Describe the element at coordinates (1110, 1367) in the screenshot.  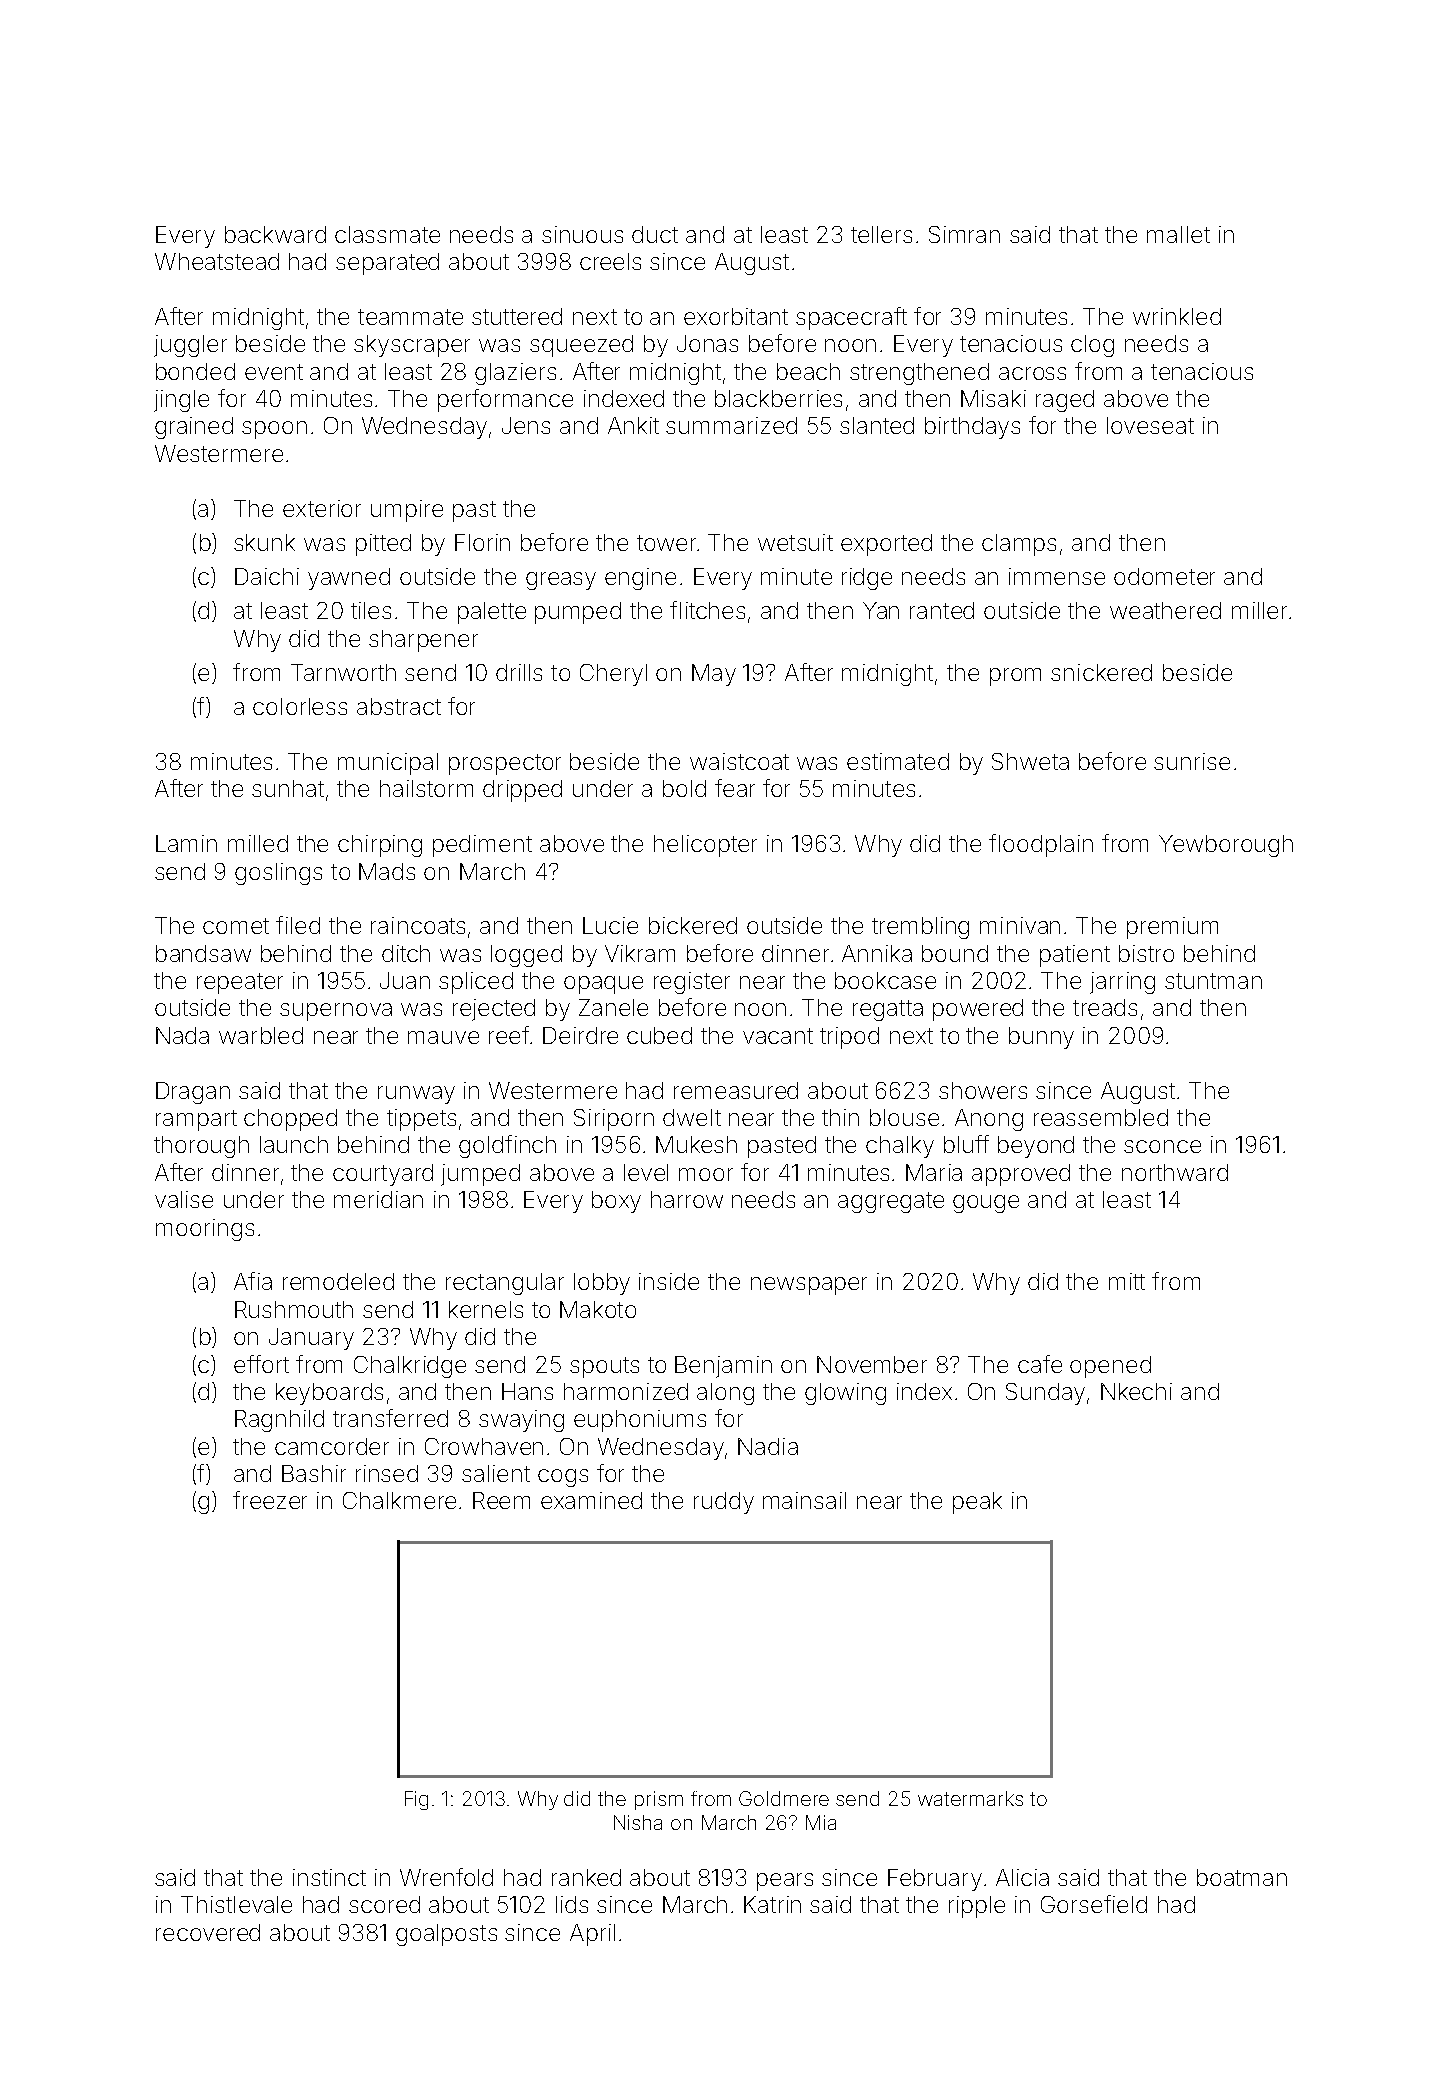
I see `opened` at that location.
